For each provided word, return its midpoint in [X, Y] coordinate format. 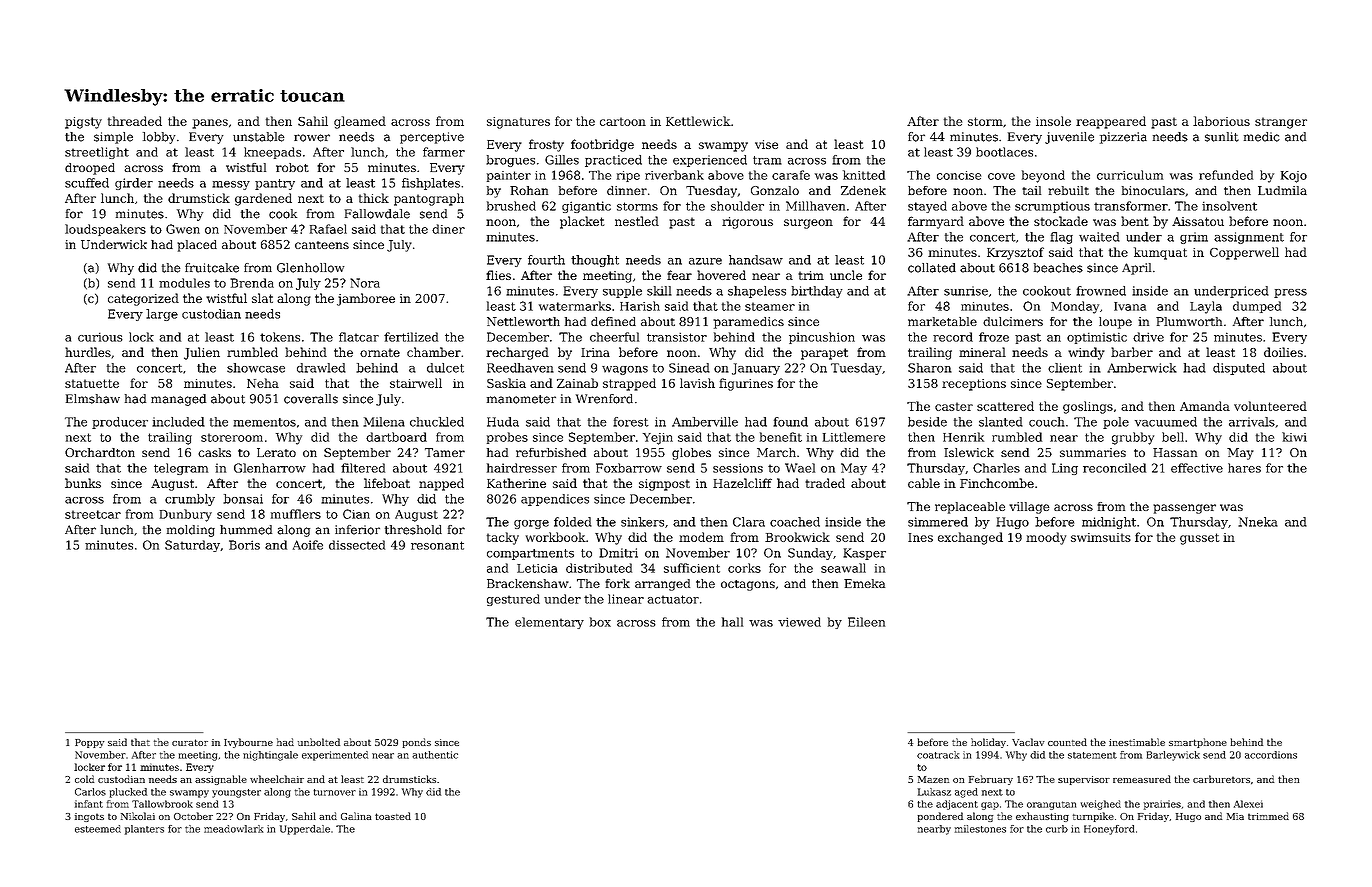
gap [990, 806]
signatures [518, 123]
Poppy [89, 743]
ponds [416, 743]
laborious [1221, 121]
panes [210, 124]
